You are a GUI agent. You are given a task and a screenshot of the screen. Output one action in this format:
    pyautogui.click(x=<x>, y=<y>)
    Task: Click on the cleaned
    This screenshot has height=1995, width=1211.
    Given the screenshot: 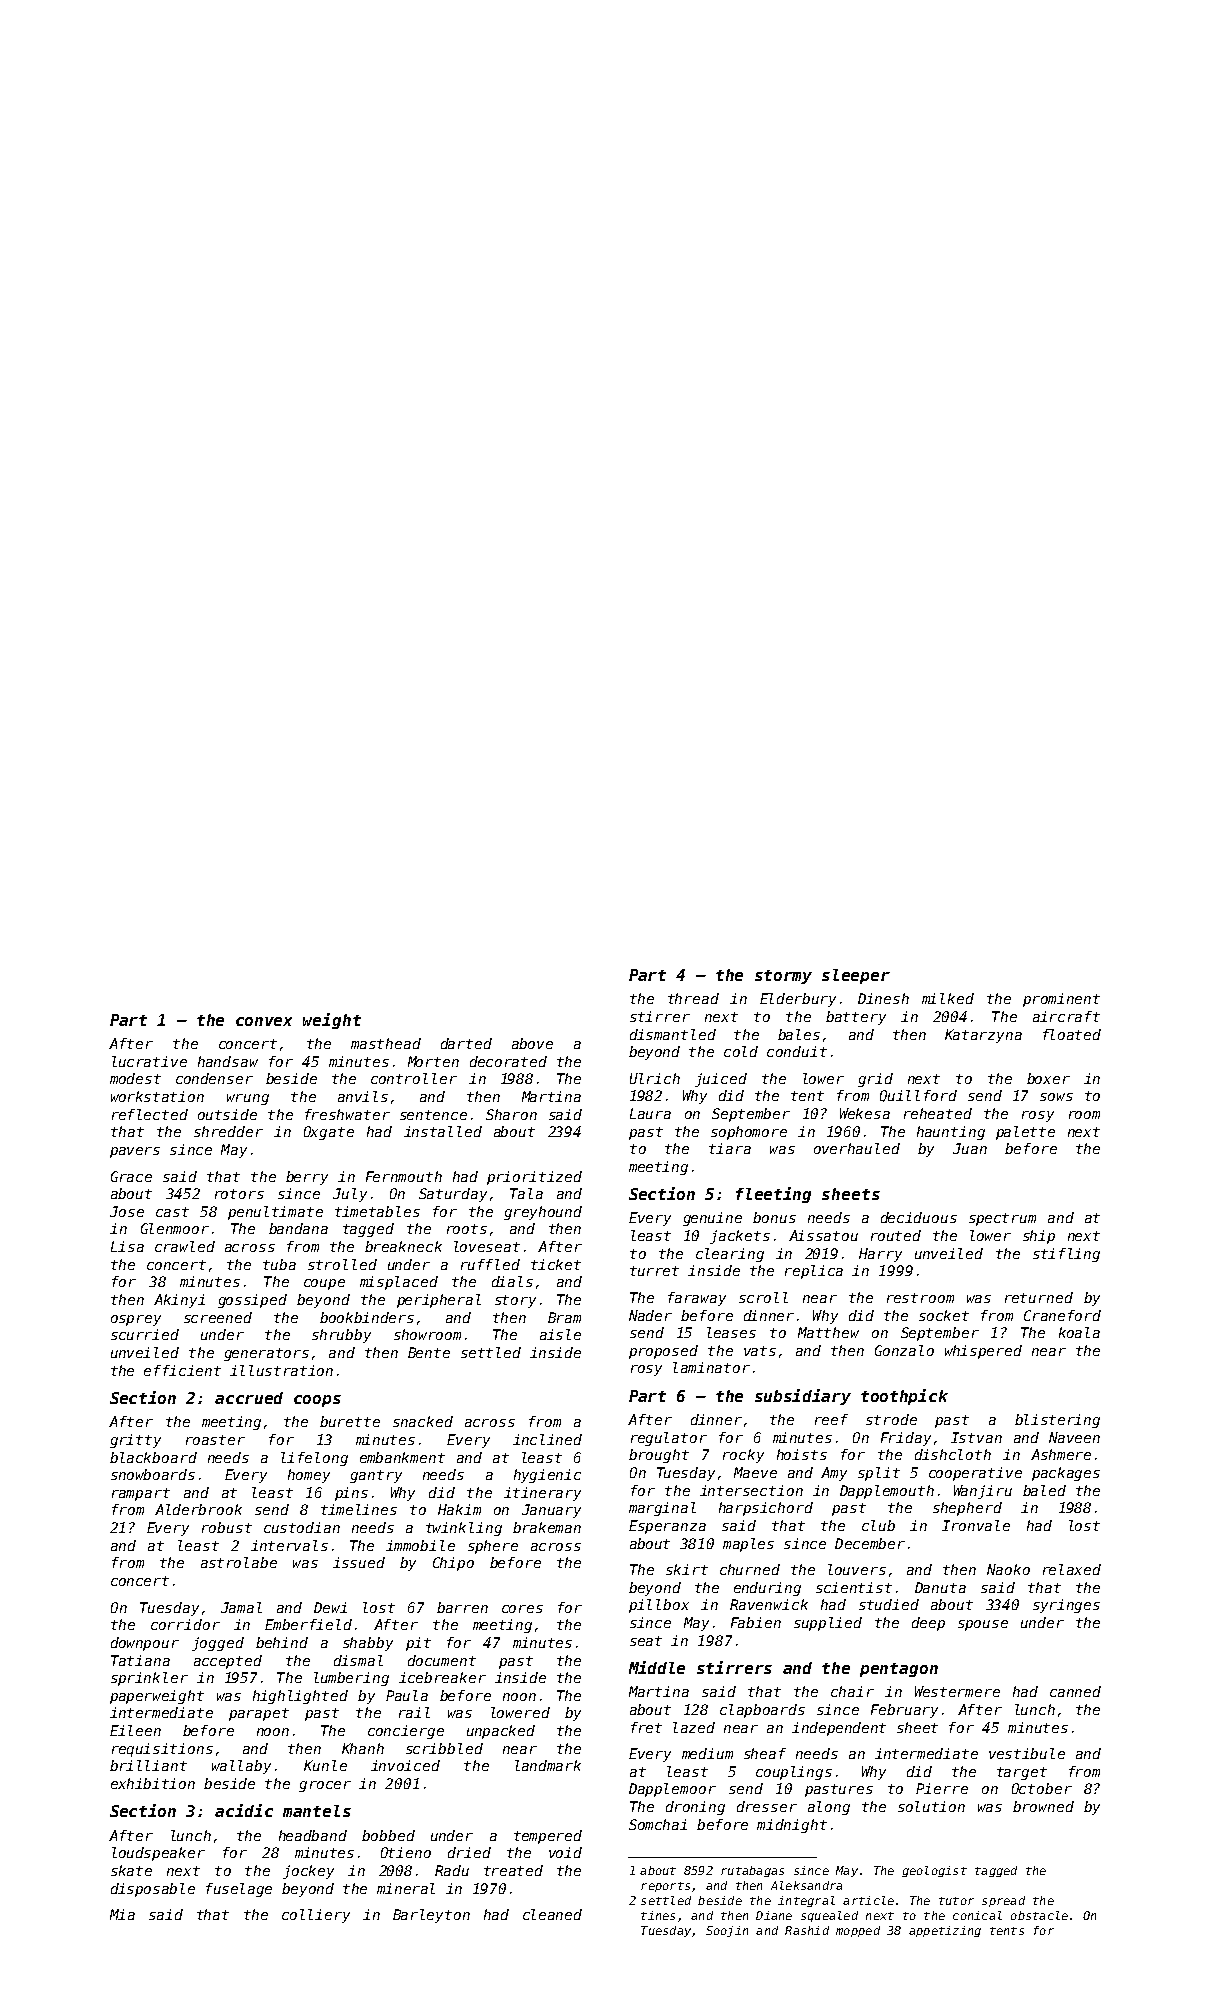 What is the action you would take?
    pyautogui.click(x=552, y=1914)
